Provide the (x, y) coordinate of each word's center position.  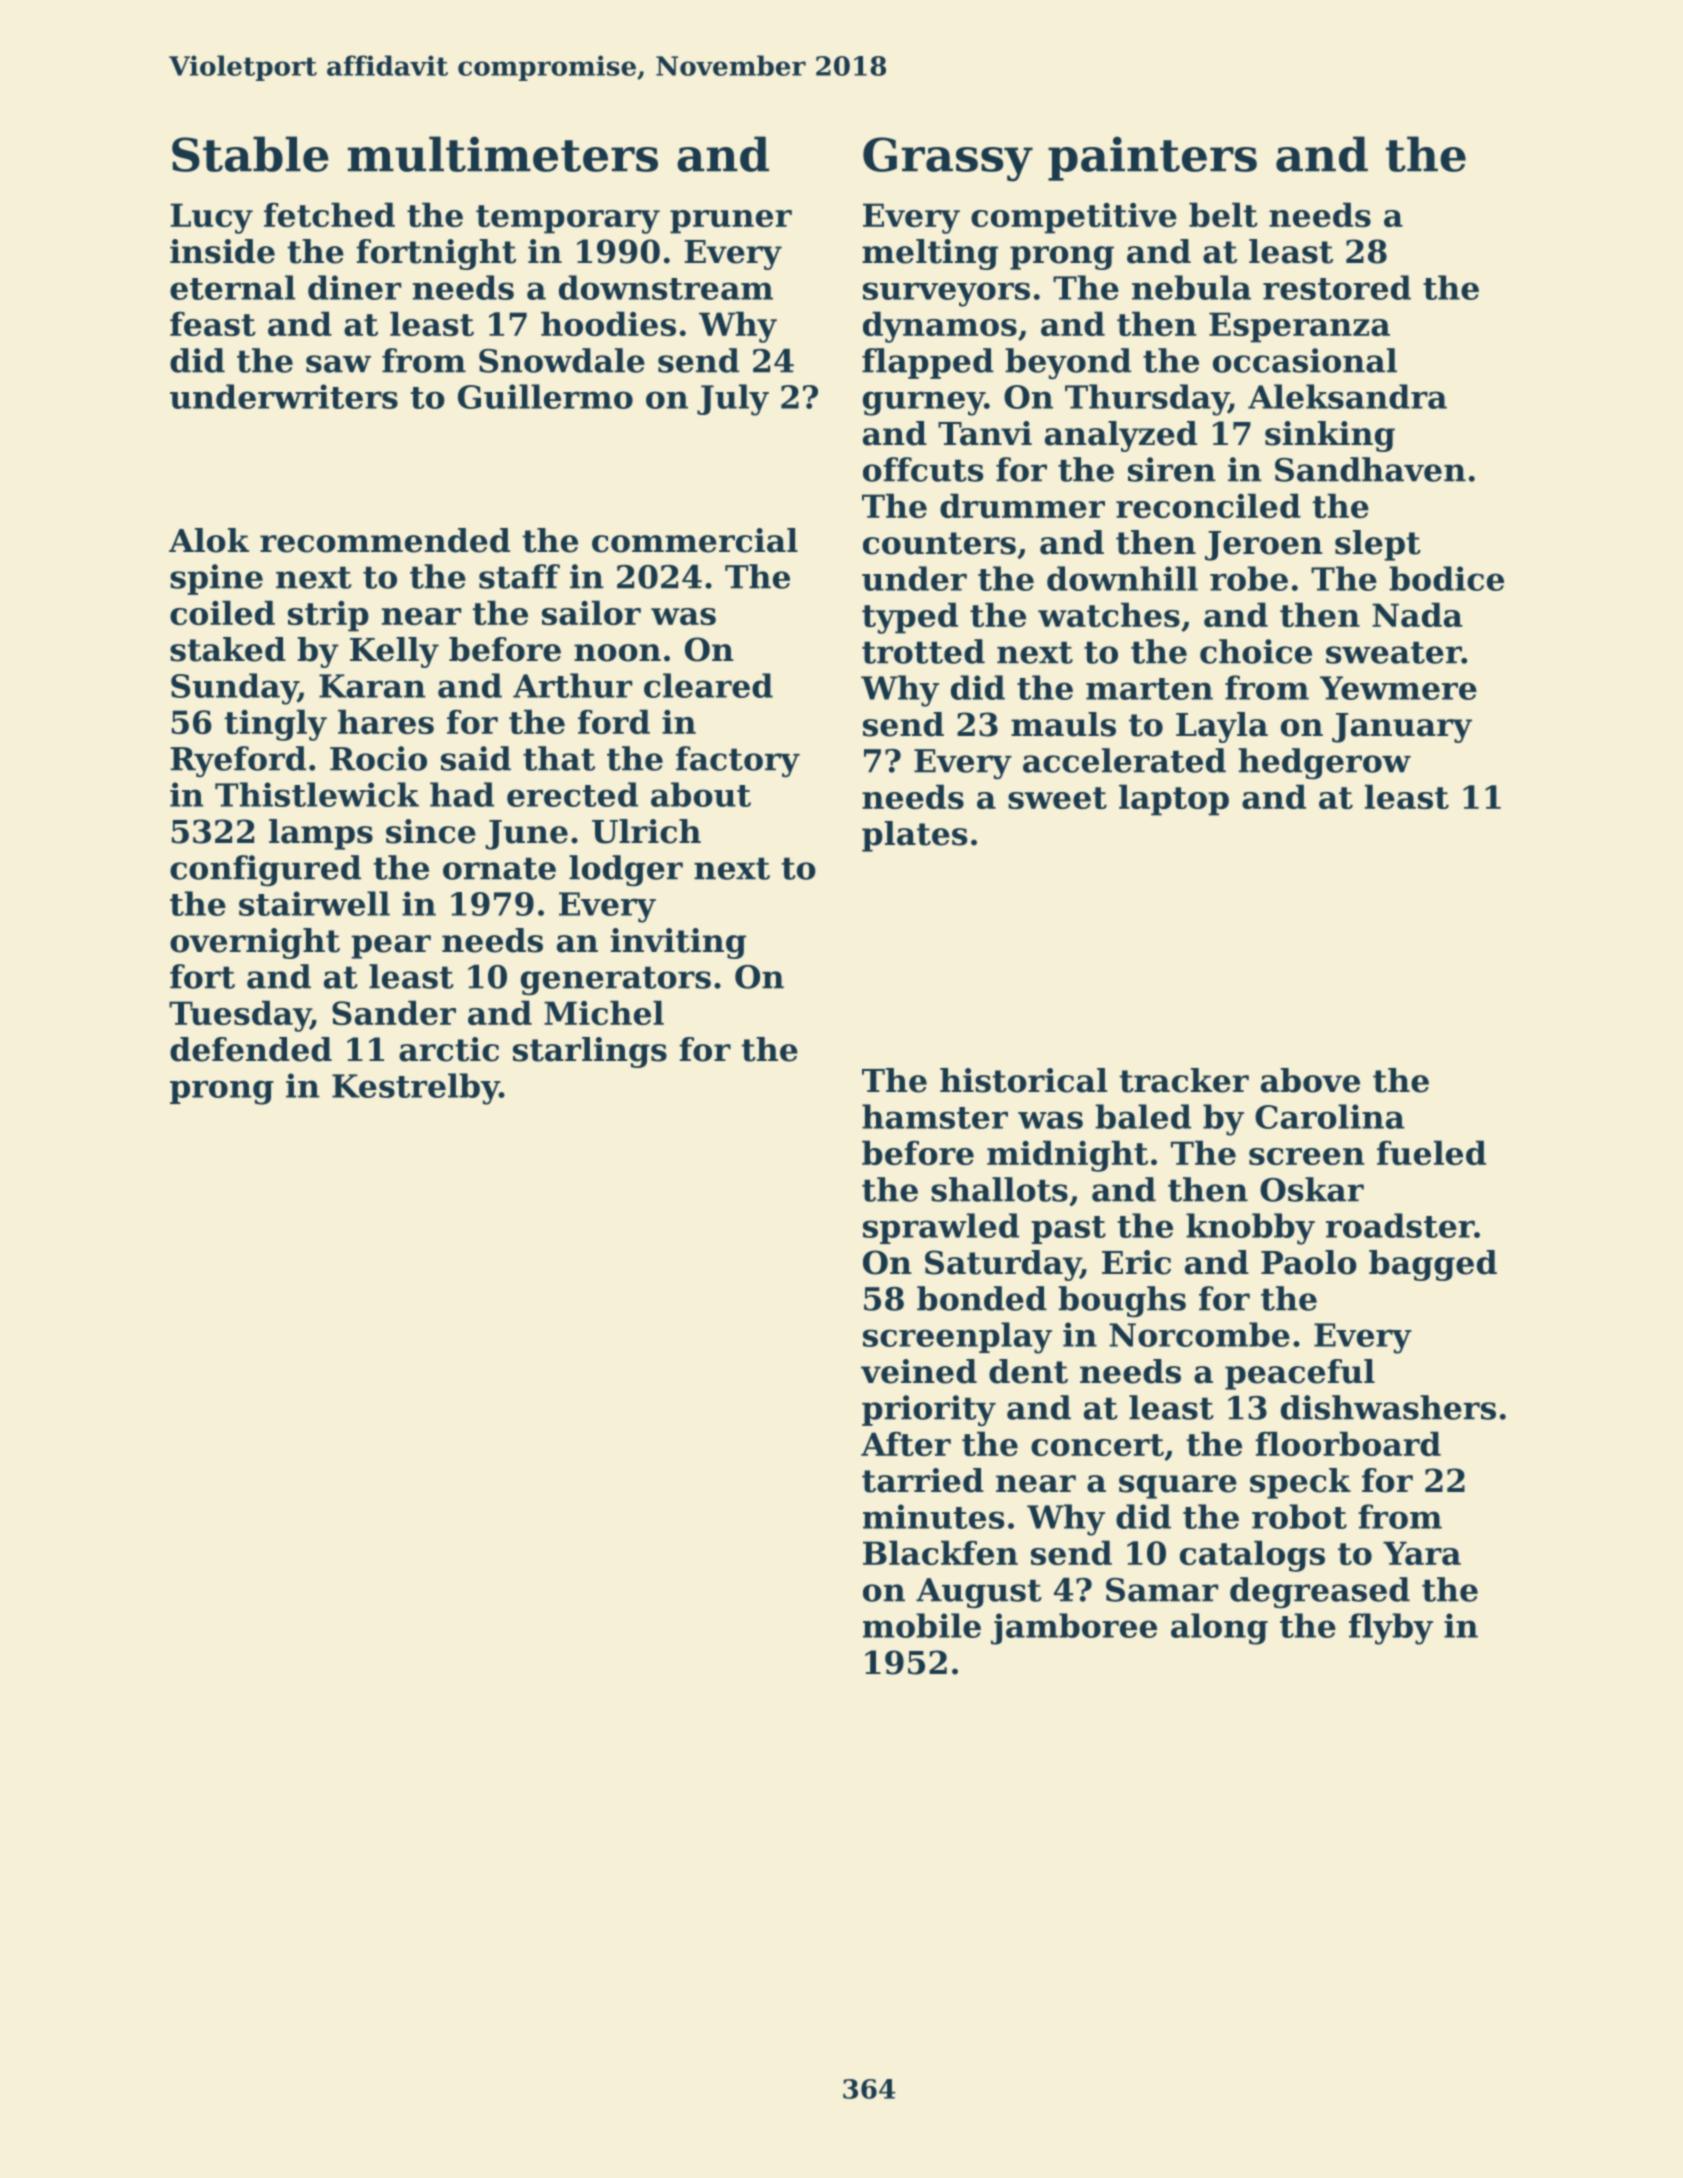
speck (1300, 1483)
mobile (922, 1625)
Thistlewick (317, 794)
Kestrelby (415, 1089)
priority (929, 1411)
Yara (1422, 1553)
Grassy (948, 159)
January (1402, 728)
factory (738, 762)
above (1310, 1080)
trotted (923, 651)
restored (1337, 287)
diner (354, 287)
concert (1097, 1445)
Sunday (234, 689)
